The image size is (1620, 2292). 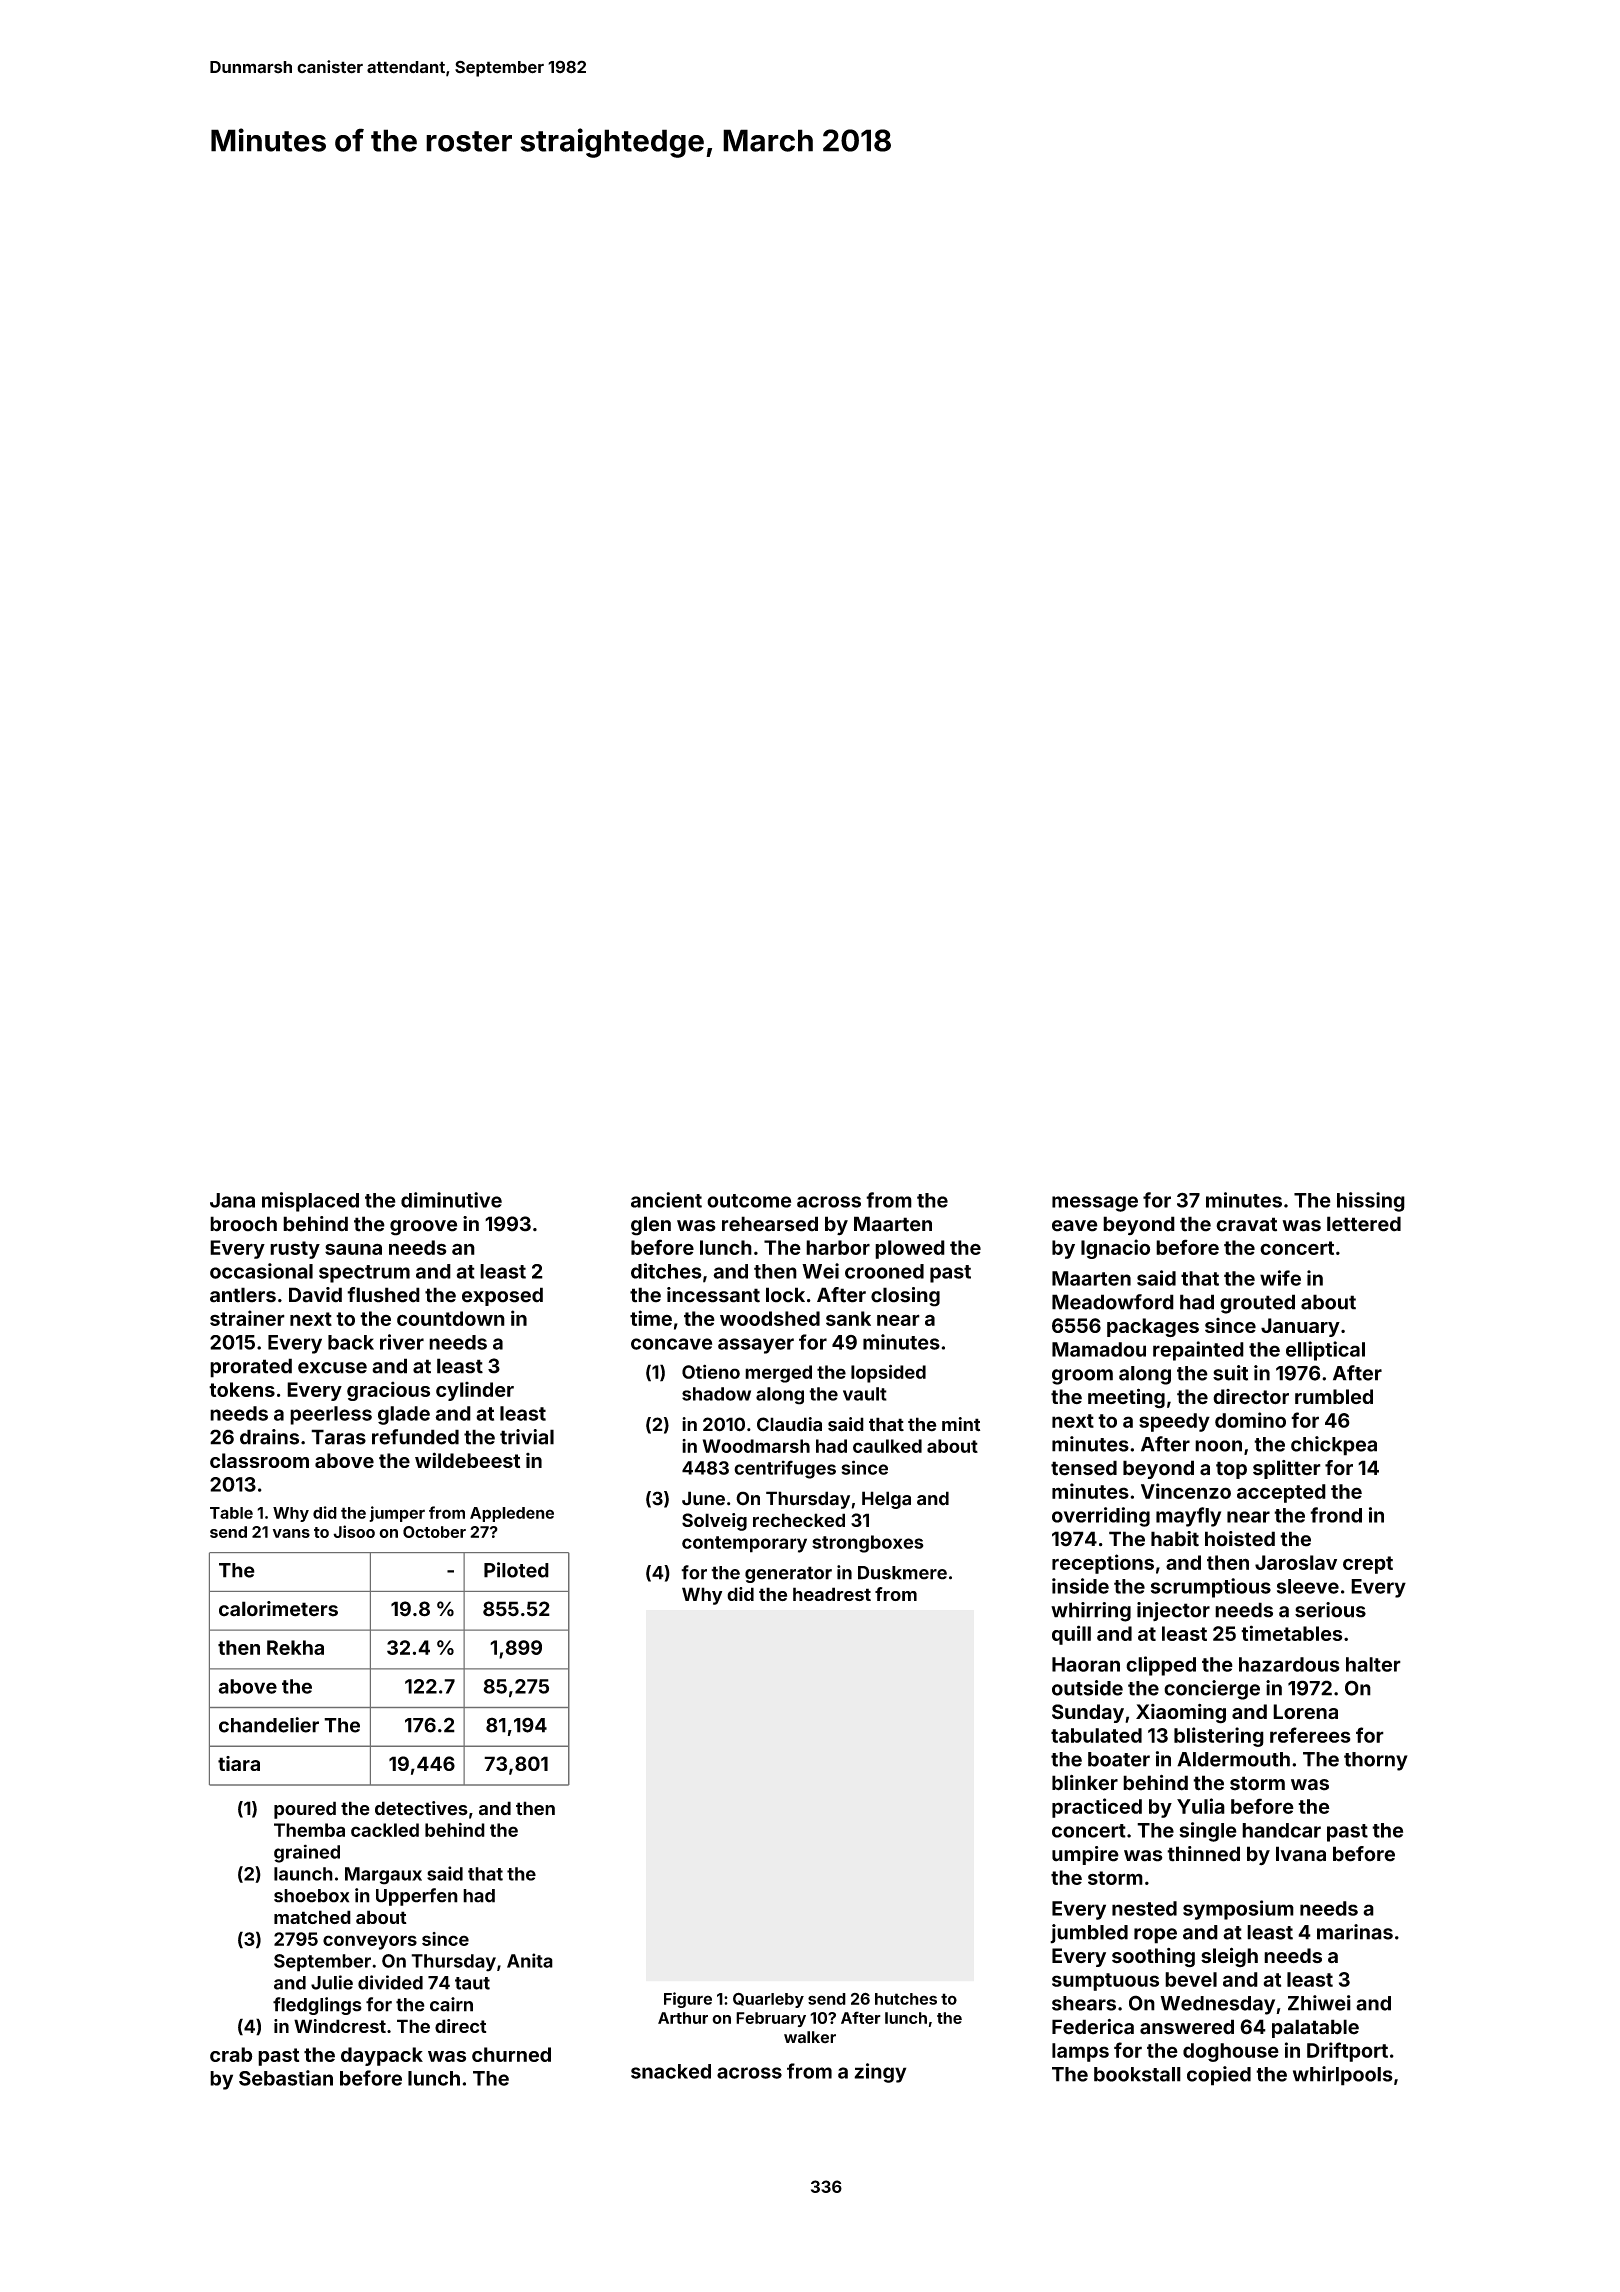 What do you see at coordinates (247, 1318) in the image?
I see `strainer` at bounding box center [247, 1318].
